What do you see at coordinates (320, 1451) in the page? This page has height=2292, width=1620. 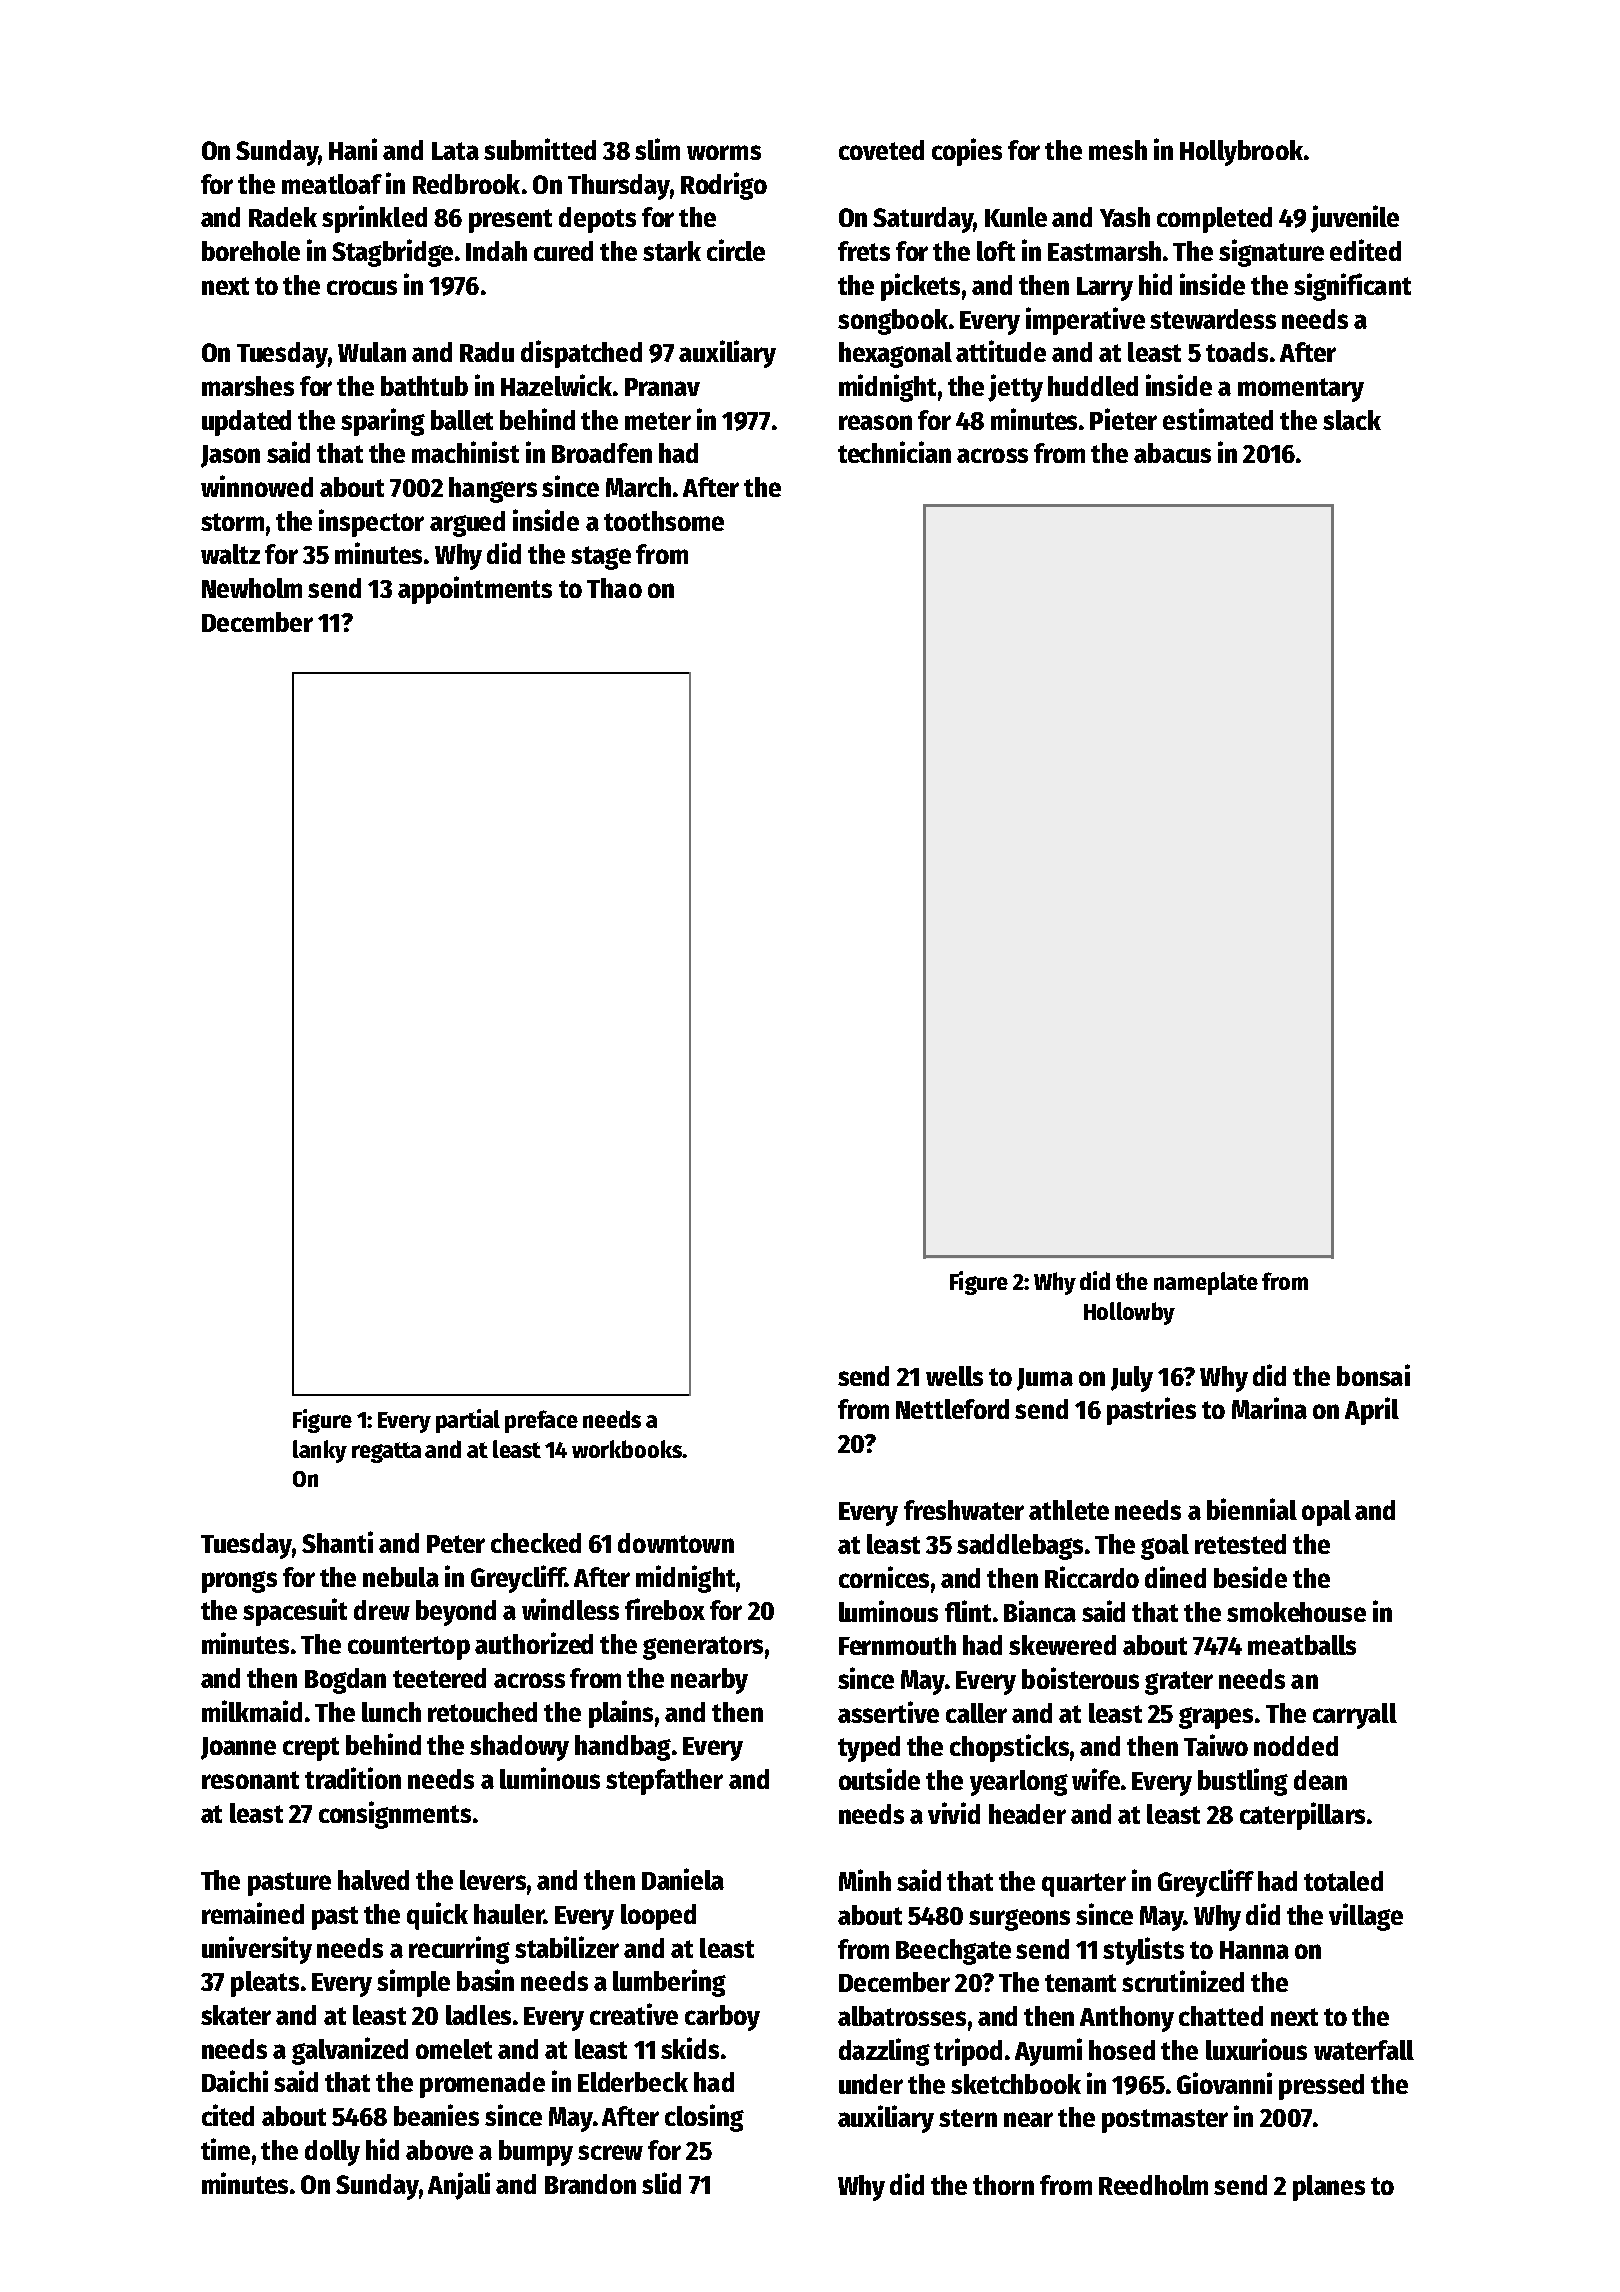 I see `lanky` at bounding box center [320, 1451].
